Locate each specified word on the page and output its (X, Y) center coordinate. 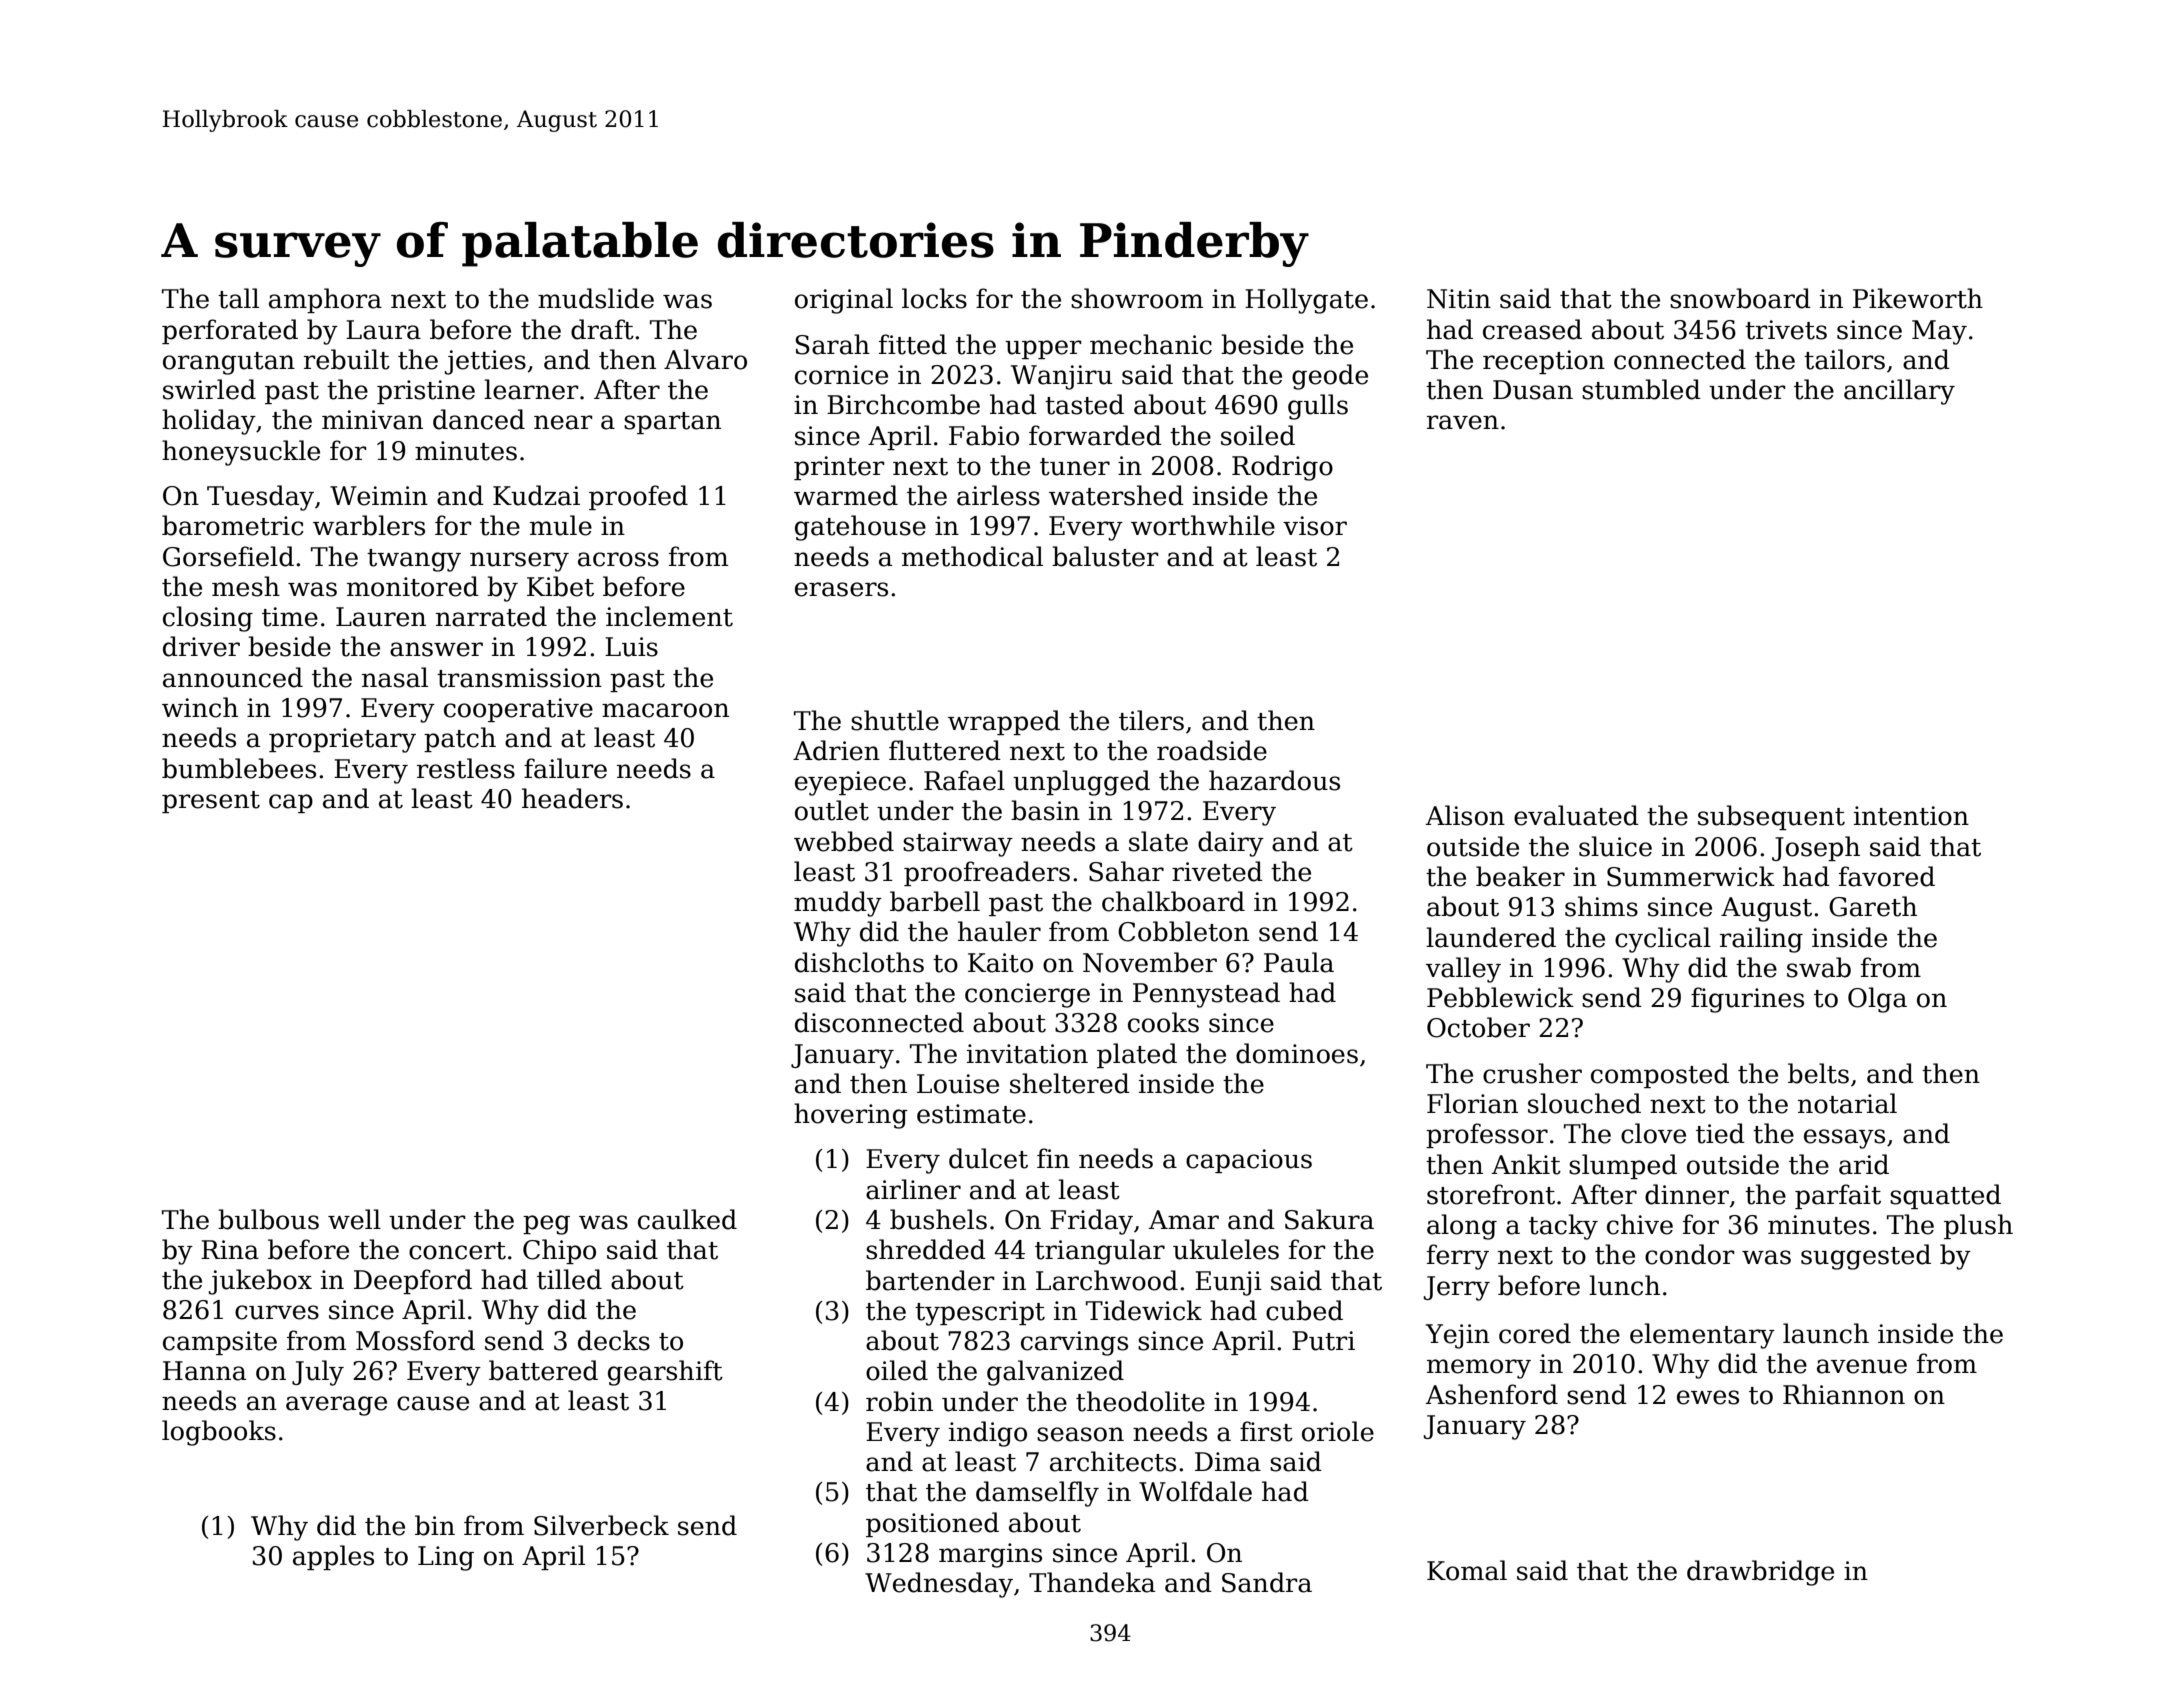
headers (572, 798)
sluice (1615, 846)
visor (1315, 526)
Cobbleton (1183, 931)
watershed (1116, 495)
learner (531, 389)
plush (1978, 1226)
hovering (851, 1116)
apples (333, 1557)
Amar (1183, 1220)
